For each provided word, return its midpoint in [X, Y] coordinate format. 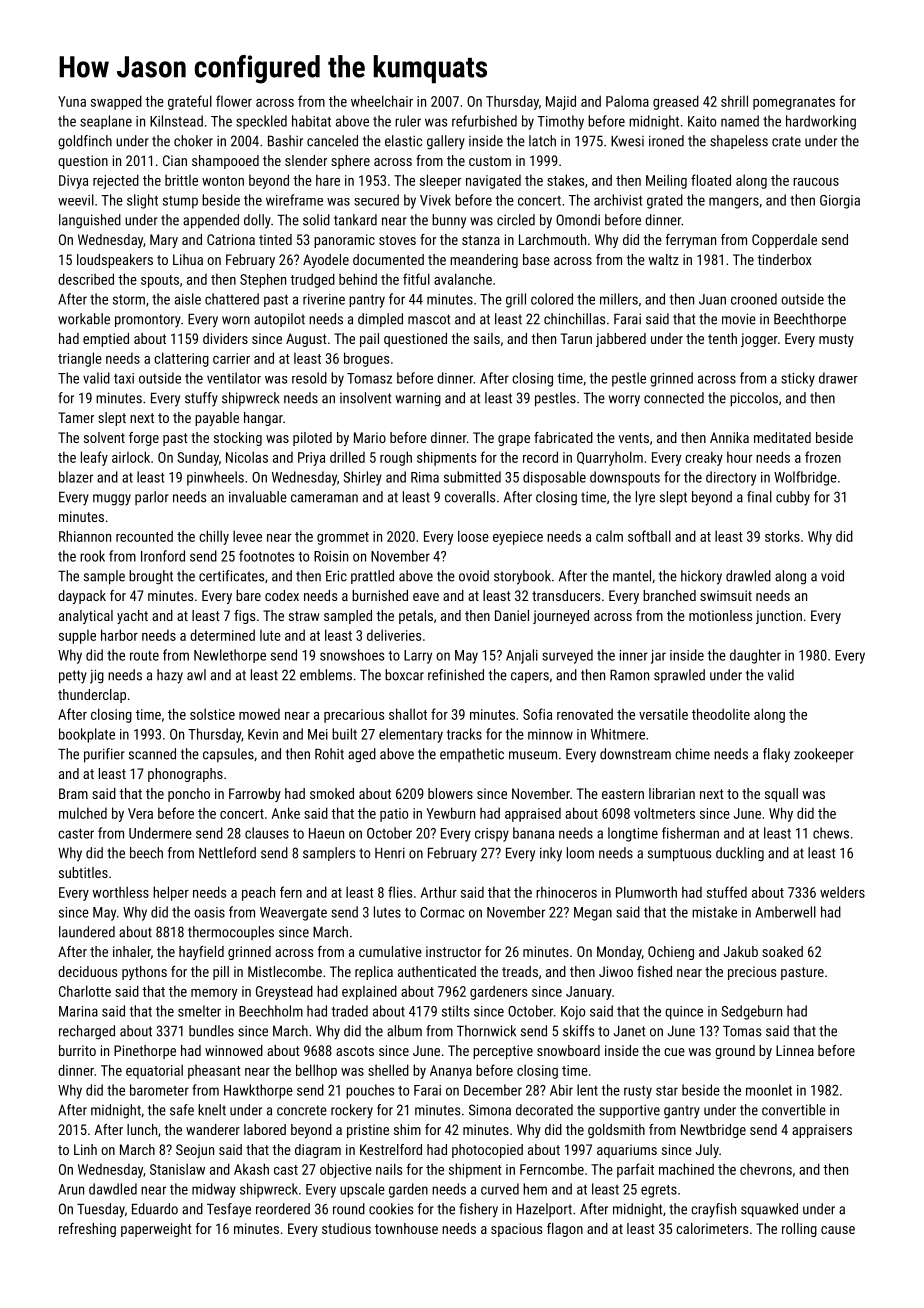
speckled [261, 122]
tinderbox [784, 259]
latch [542, 141]
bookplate [87, 735]
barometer [159, 1090]
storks [782, 536]
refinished [456, 675]
